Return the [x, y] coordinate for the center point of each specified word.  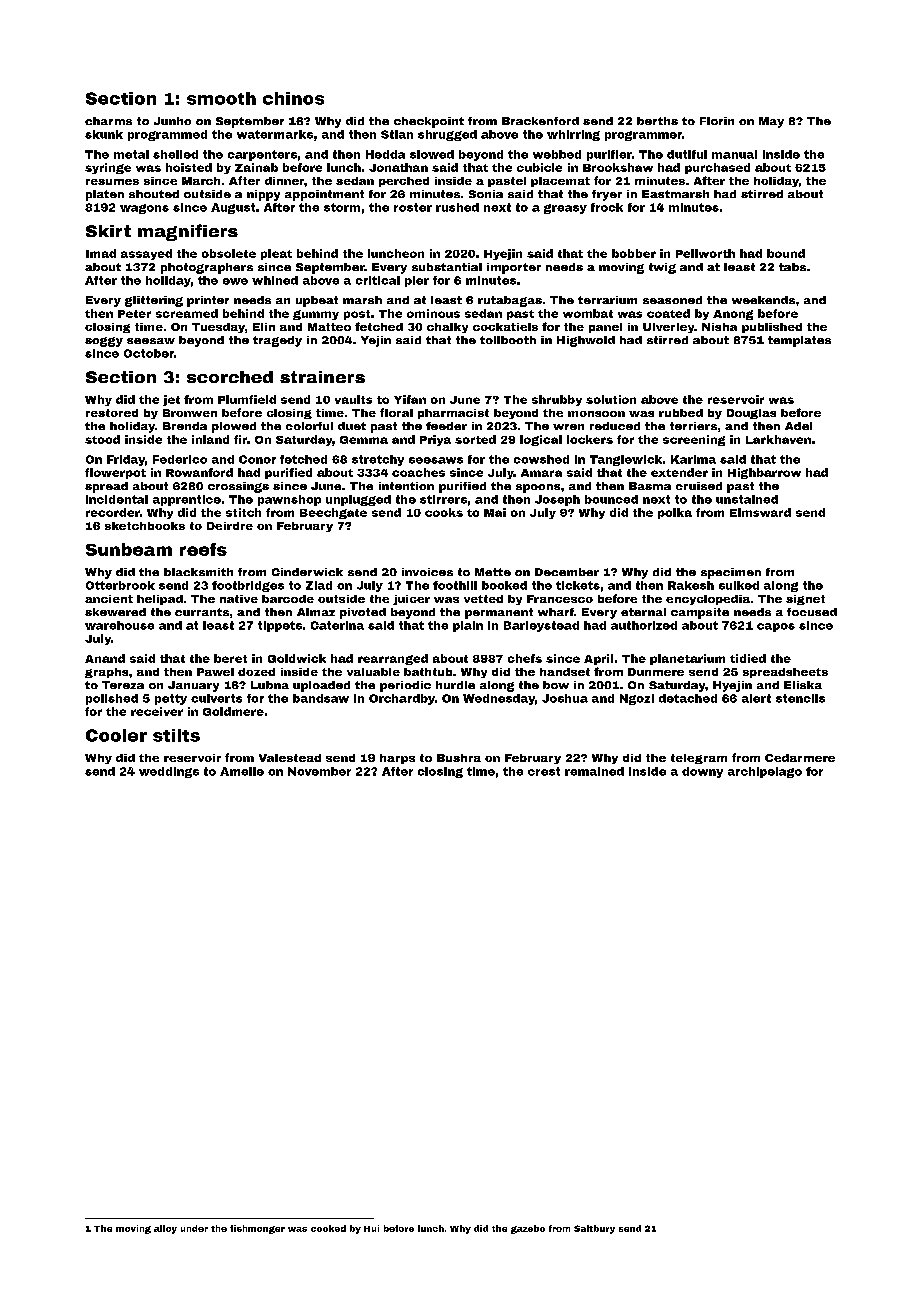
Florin [717, 121]
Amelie [242, 771]
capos [776, 627]
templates [799, 341]
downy [702, 772]
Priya [435, 440]
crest [544, 771]
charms [108, 121]
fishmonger [257, 1229]
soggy [104, 342]
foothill [455, 585]
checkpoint [429, 122]
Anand [105, 658]
